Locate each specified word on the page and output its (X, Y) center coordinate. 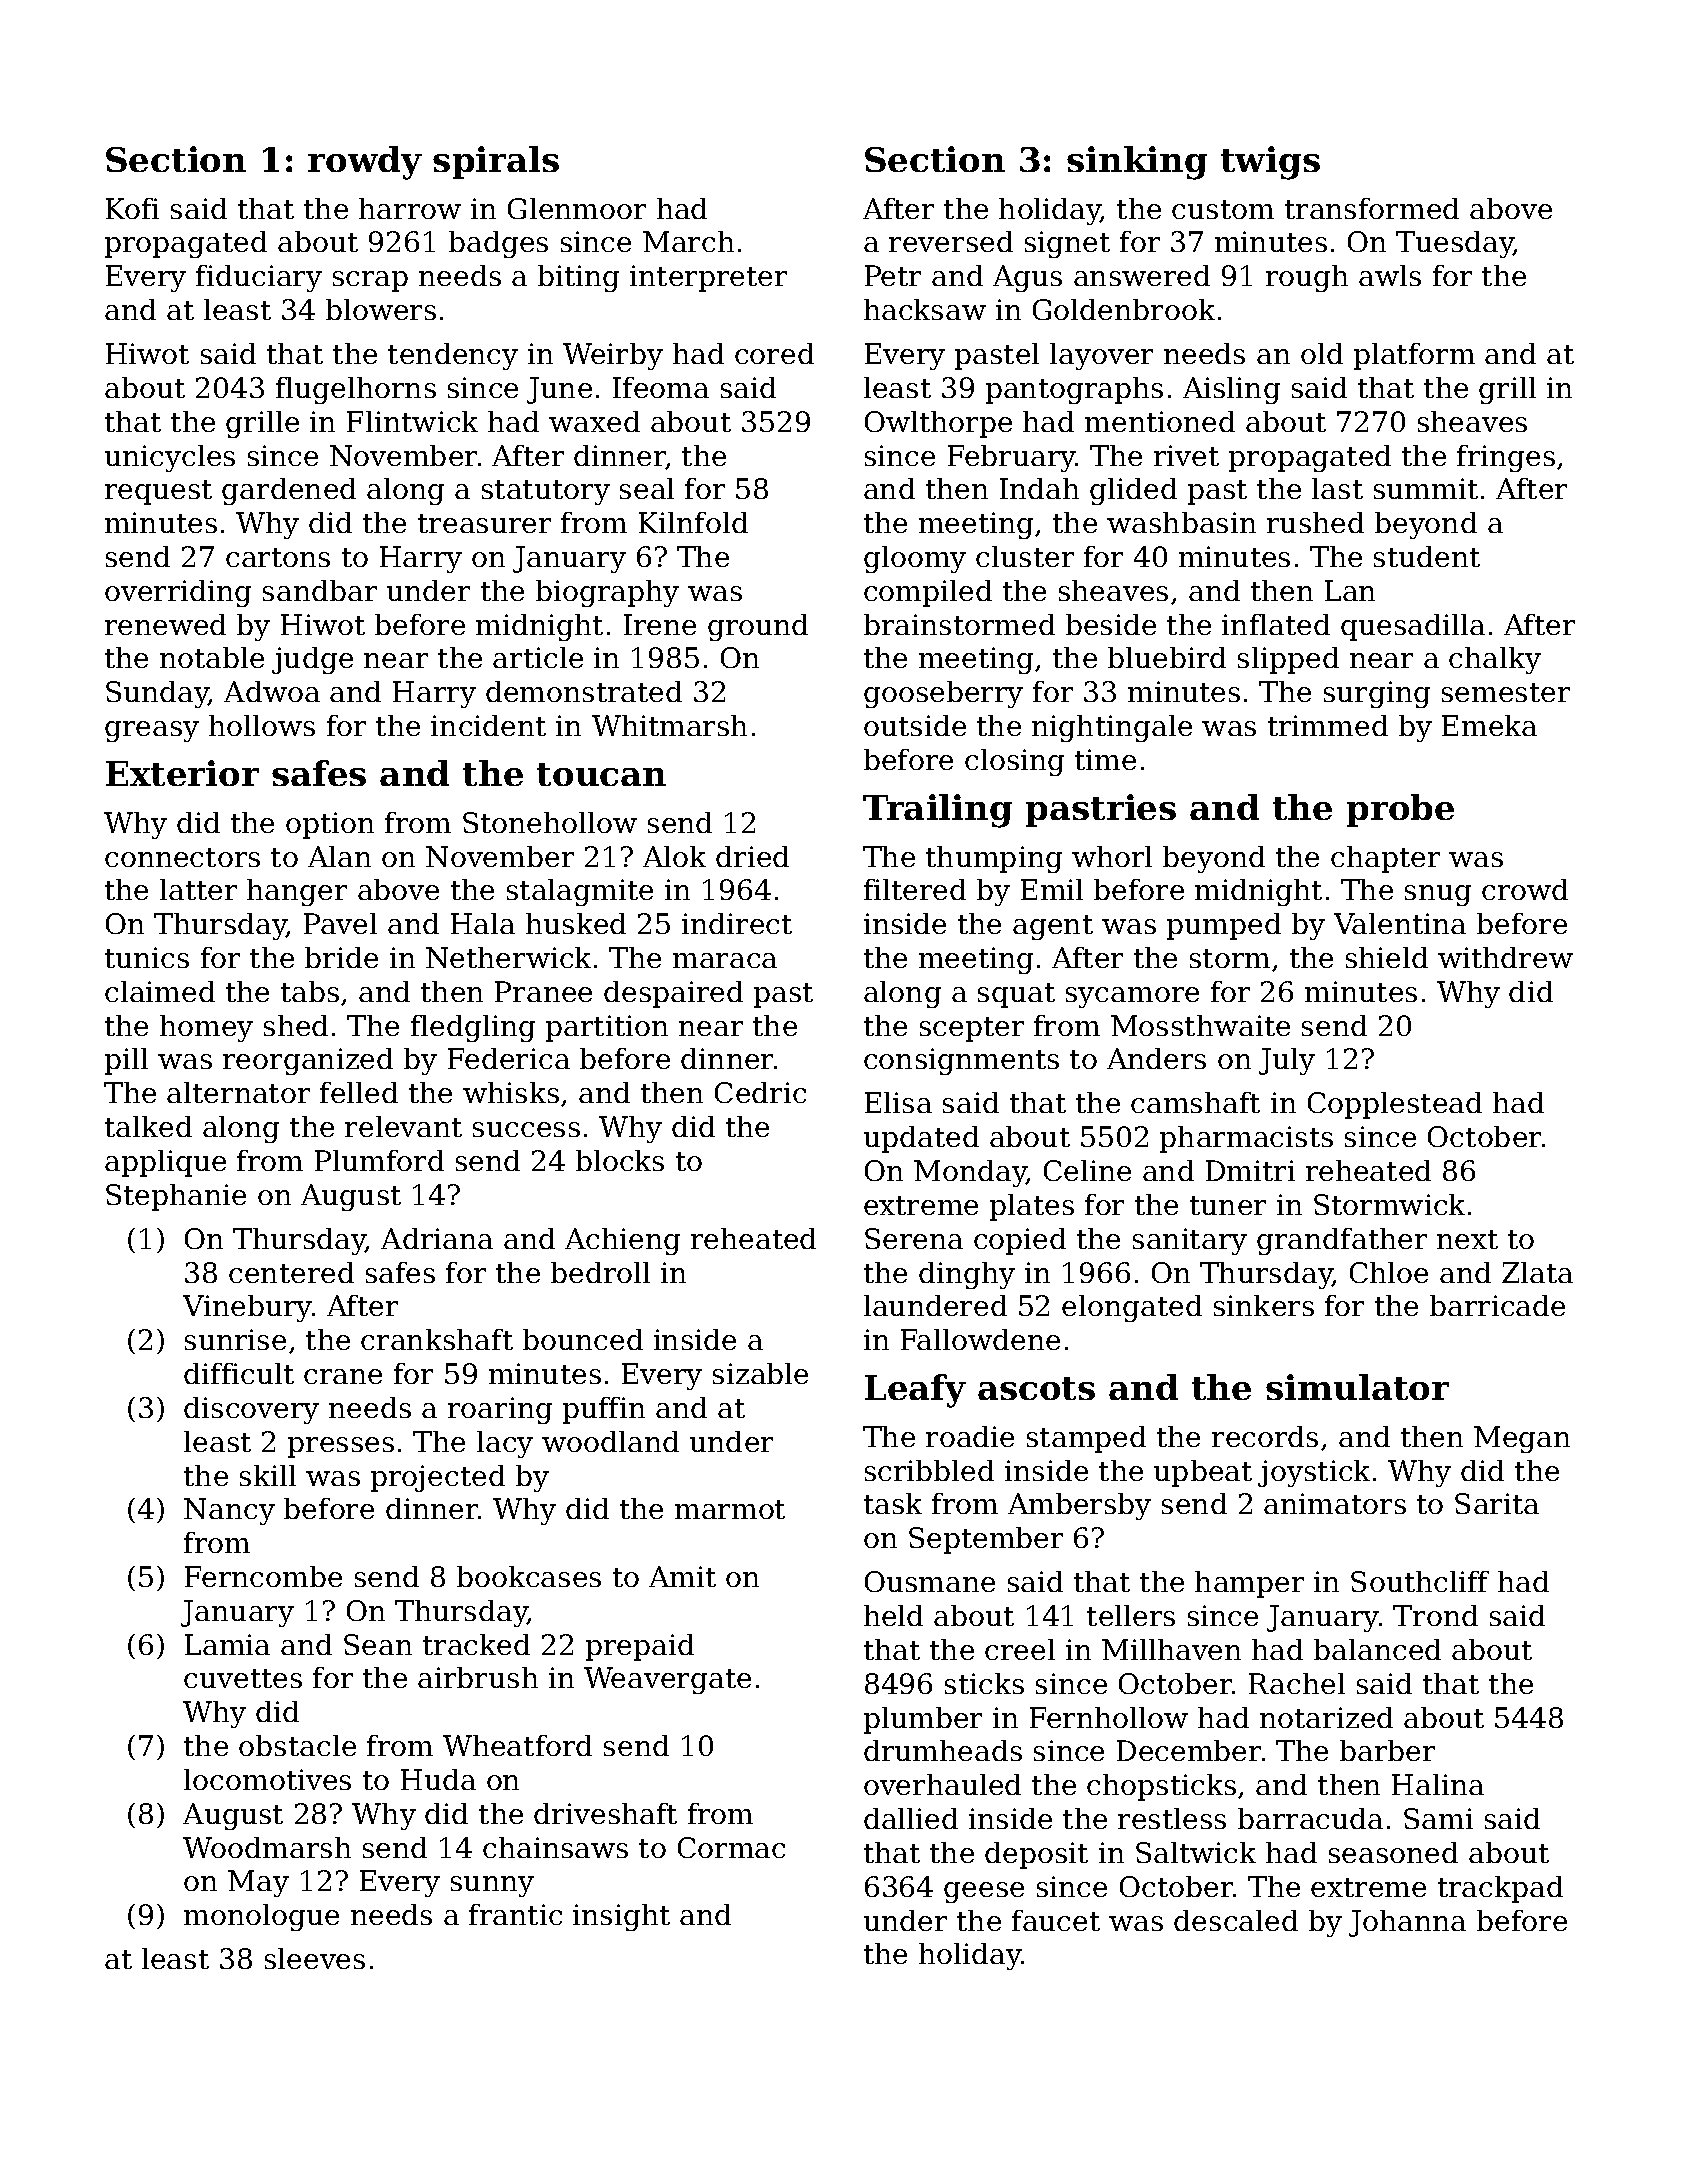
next (1467, 1239)
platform (1414, 356)
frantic (515, 1914)
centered (291, 1272)
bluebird (1167, 657)
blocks (620, 1160)
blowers (381, 309)
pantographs (1074, 390)
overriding (178, 593)
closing (1014, 762)
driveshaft (605, 1813)
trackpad (1500, 1889)
